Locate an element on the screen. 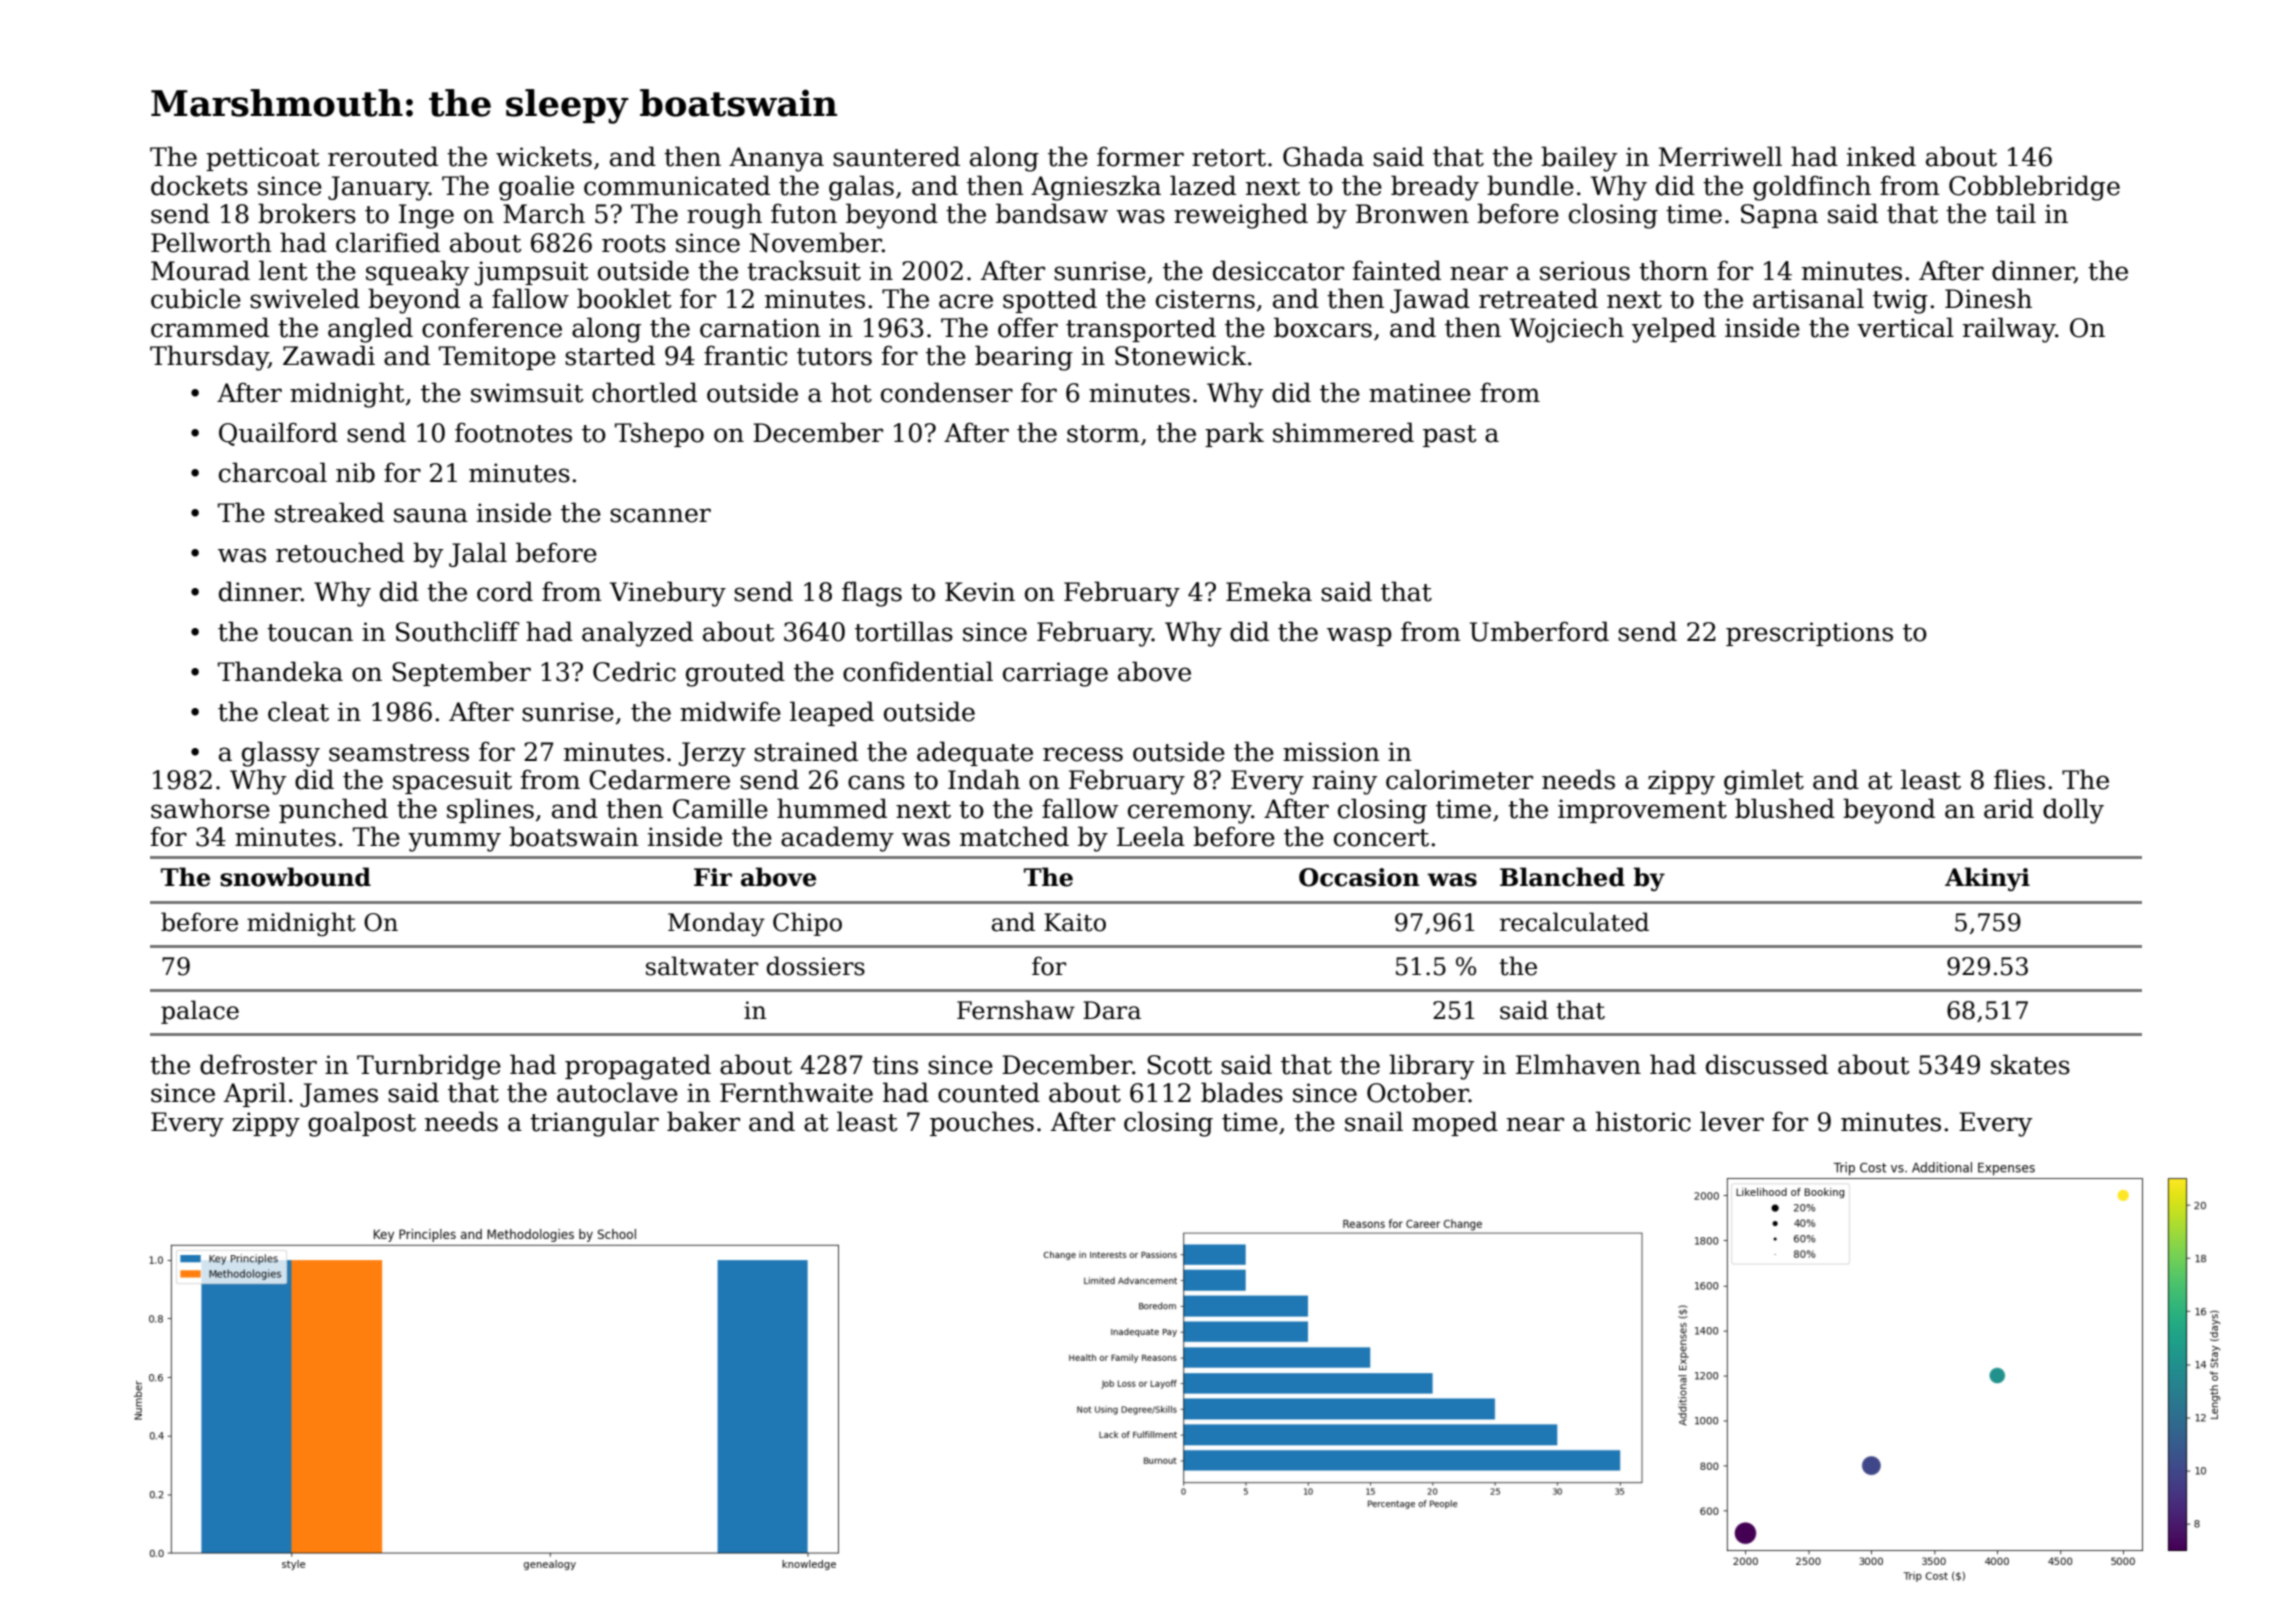 This screenshot has width=2292, height=1620. defroster is located at coordinates (258, 1064).
